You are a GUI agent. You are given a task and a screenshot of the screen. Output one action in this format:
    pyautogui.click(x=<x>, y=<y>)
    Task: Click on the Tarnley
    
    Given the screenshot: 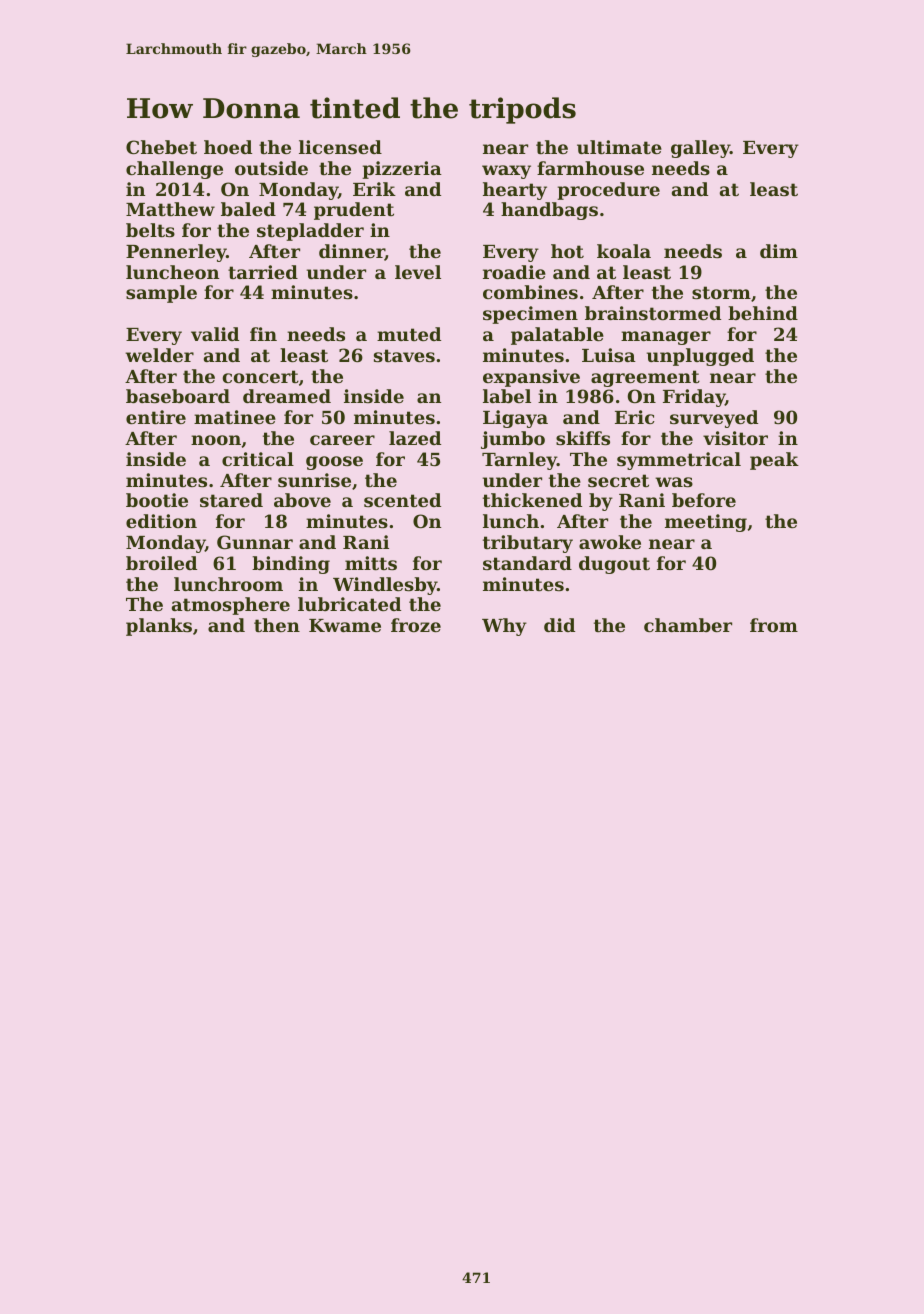 What is the action you would take?
    pyautogui.click(x=519, y=461)
